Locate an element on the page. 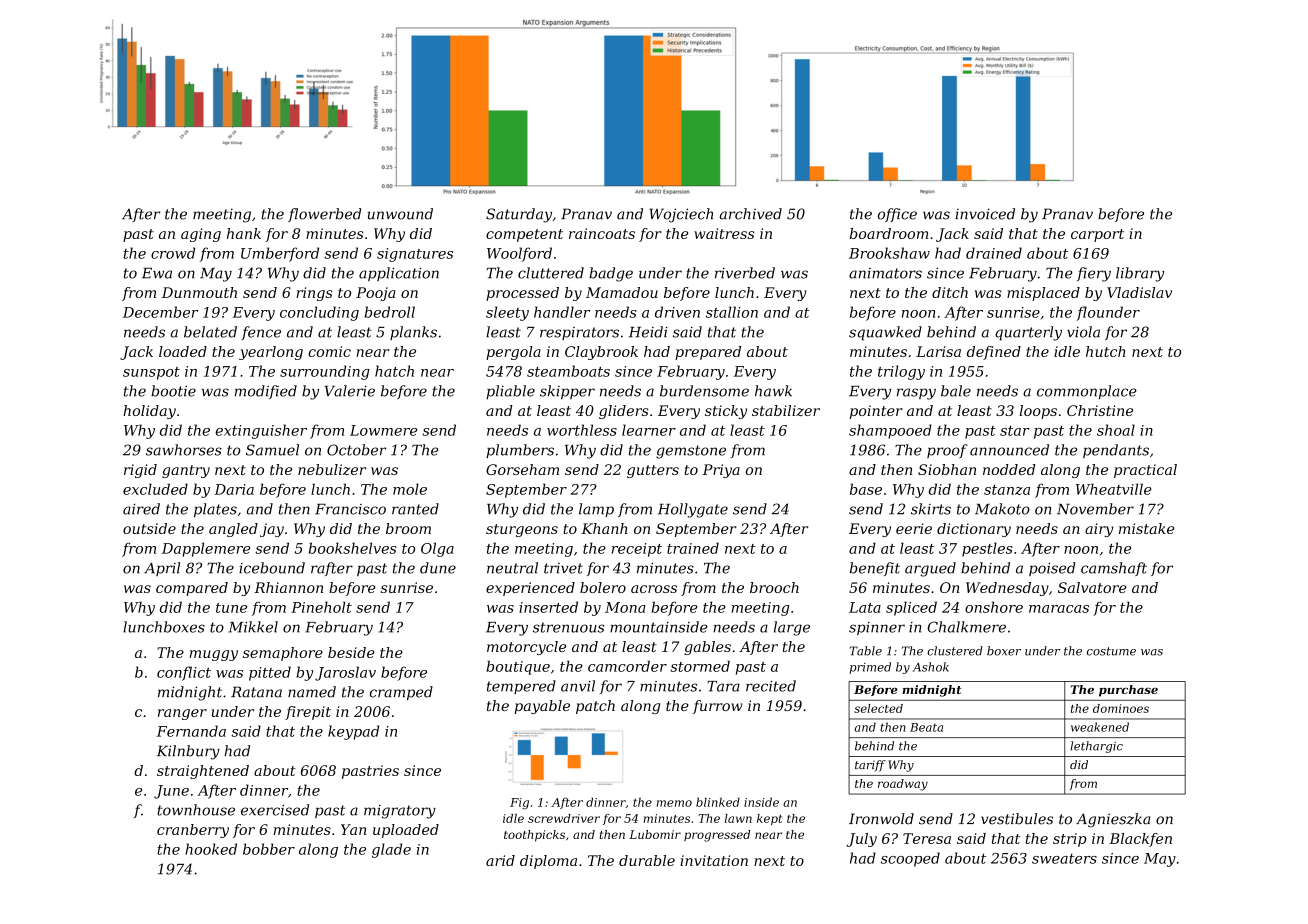 This document has height=924, width=1308. glade is located at coordinates (391, 850).
